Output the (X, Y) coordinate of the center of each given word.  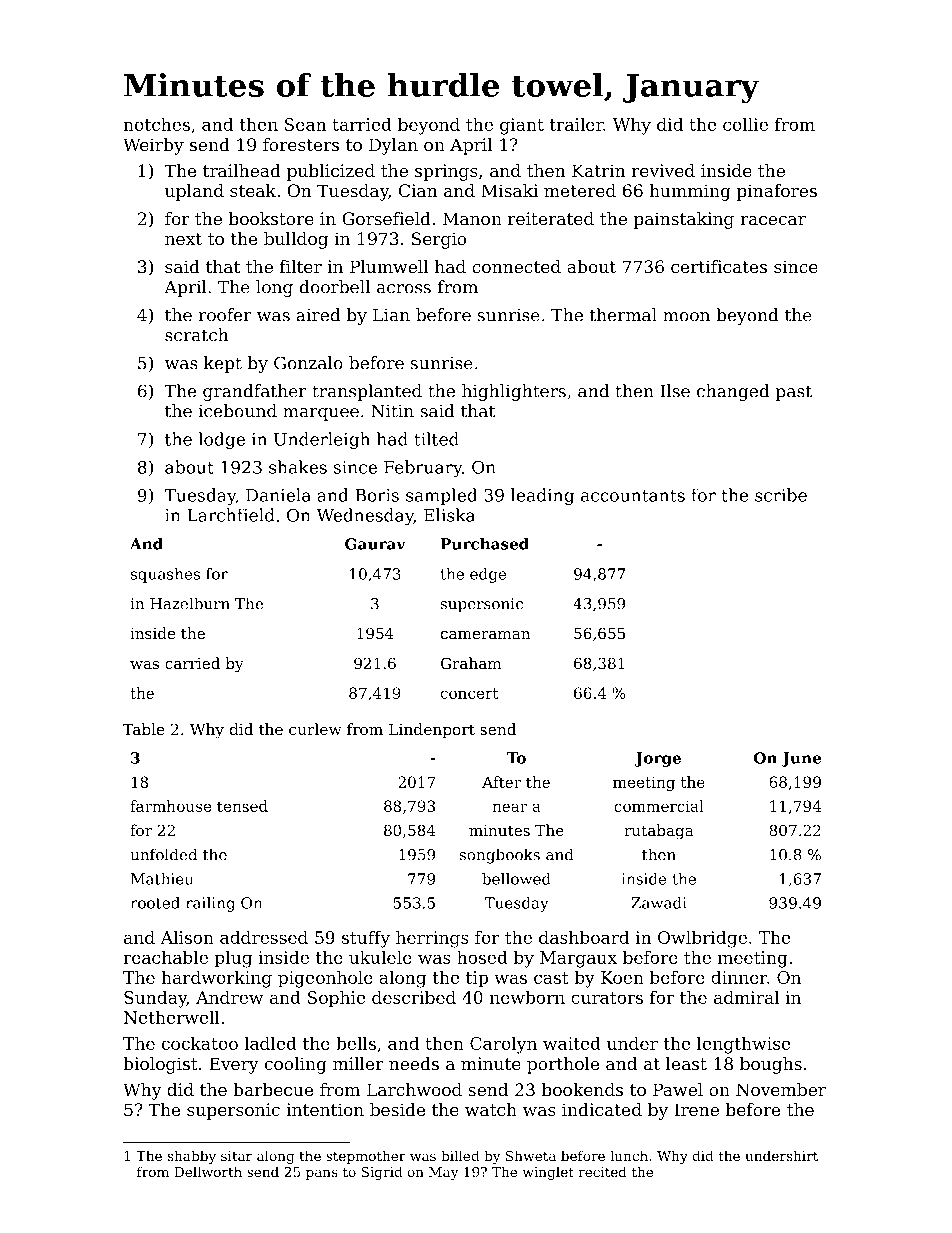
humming (690, 192)
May (444, 1173)
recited (602, 1171)
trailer (577, 124)
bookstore (271, 218)
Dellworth (208, 1171)
